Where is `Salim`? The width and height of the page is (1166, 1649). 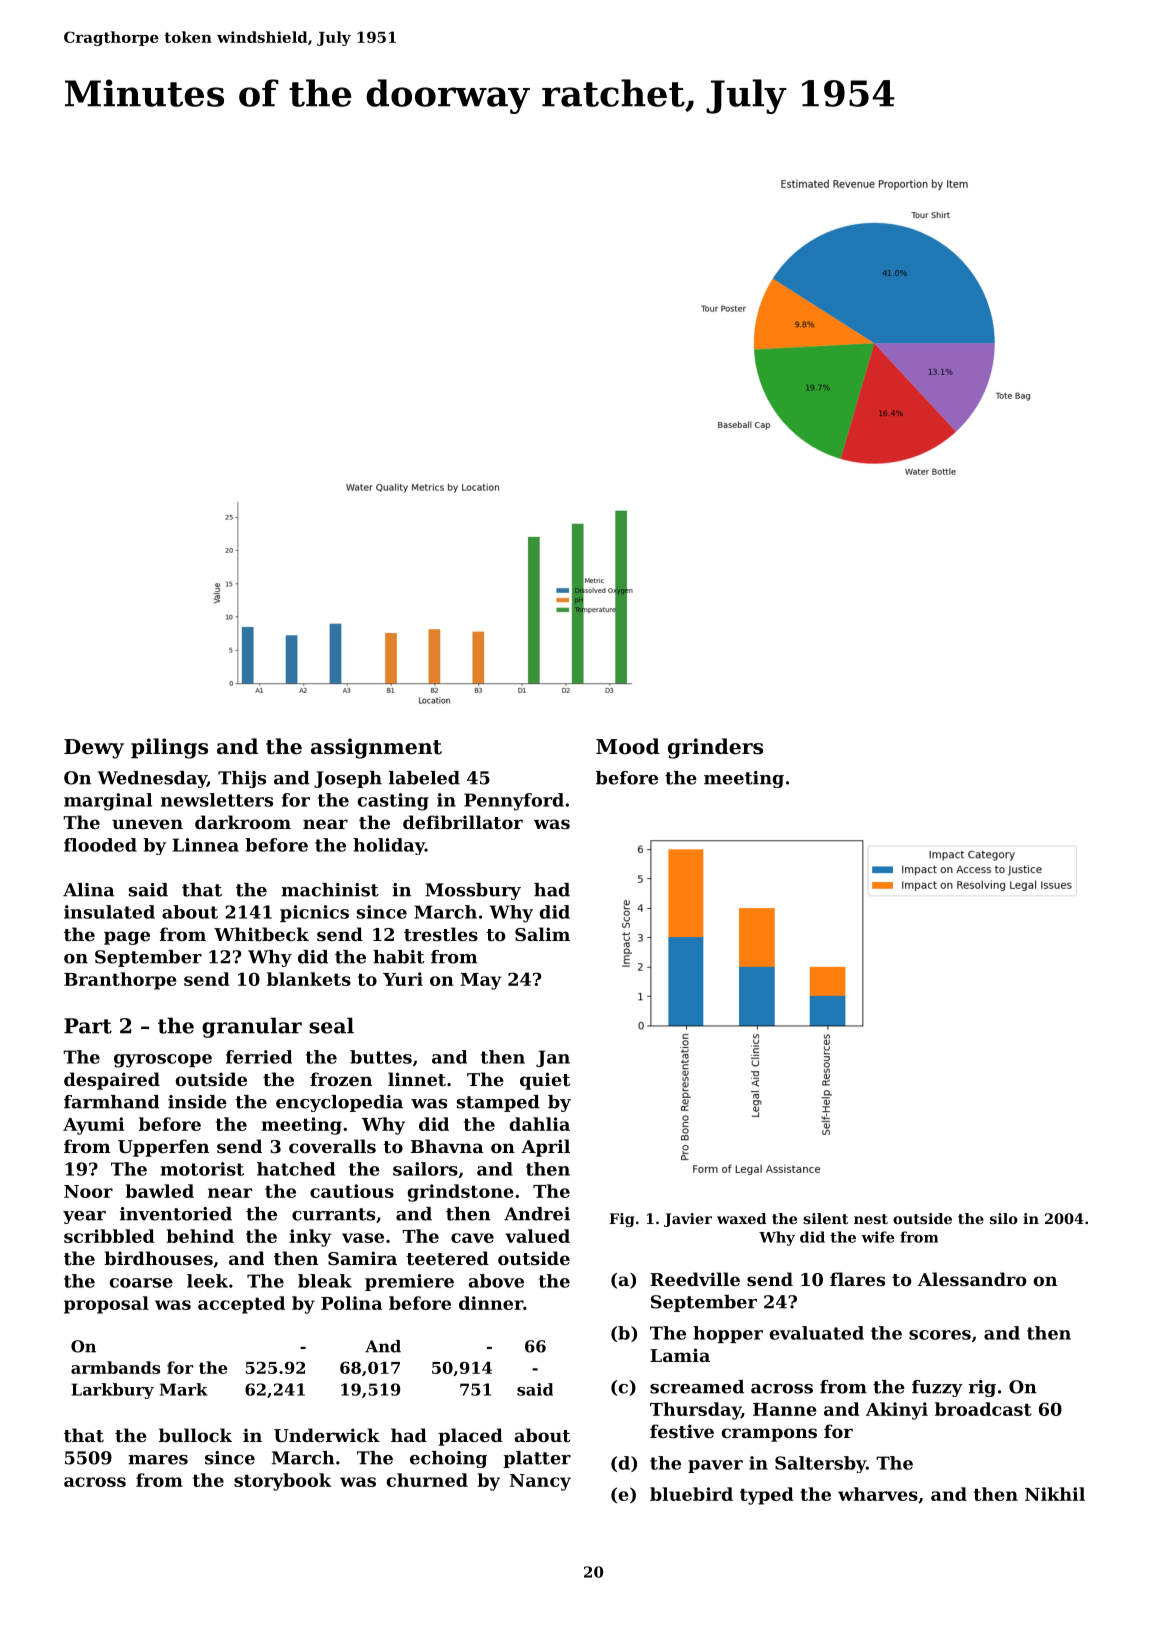 Salim is located at coordinates (542, 934).
